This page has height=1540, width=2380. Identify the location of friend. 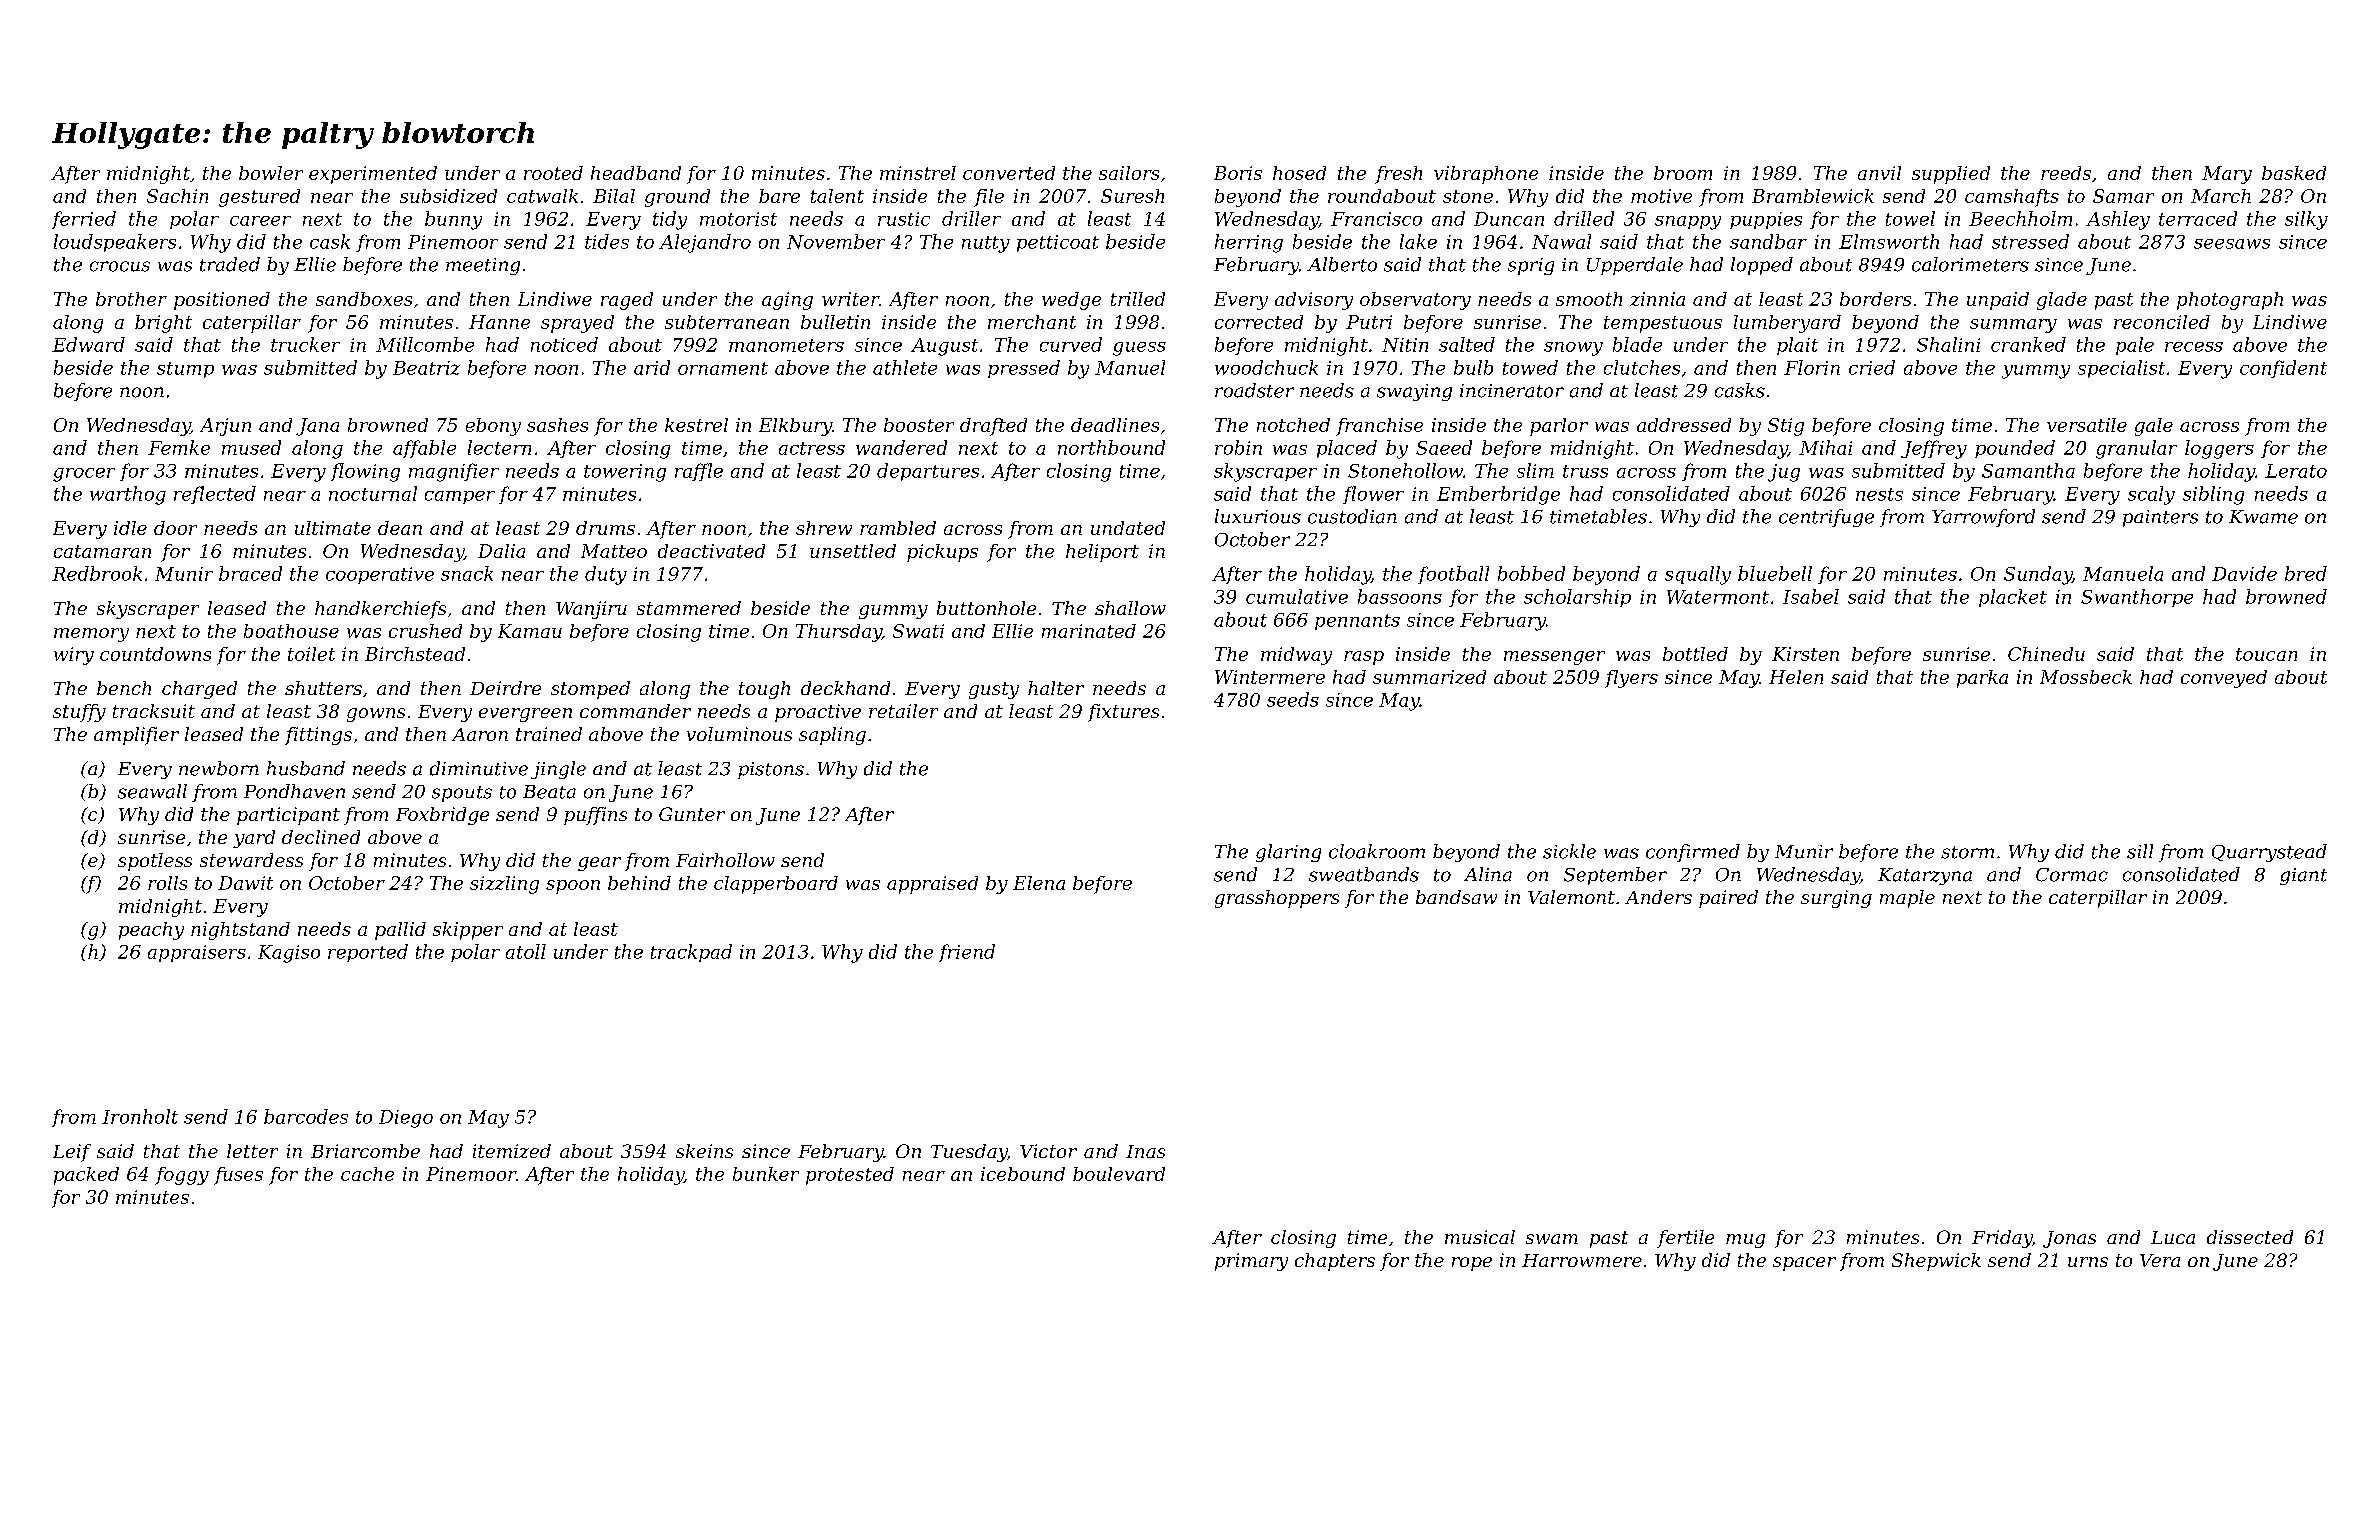
(967, 953).
